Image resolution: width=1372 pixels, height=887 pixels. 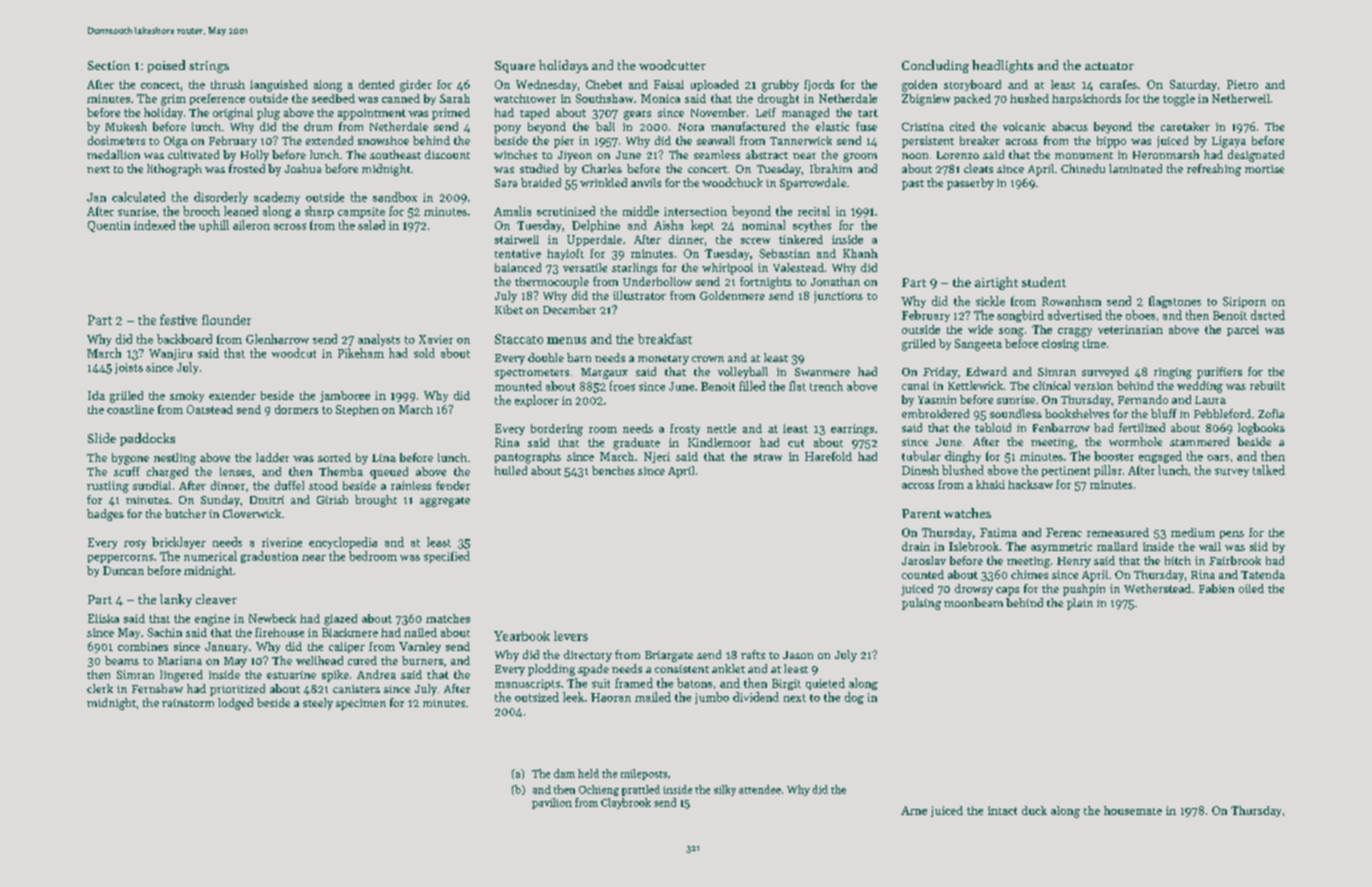 What do you see at coordinates (1135, 168) in the screenshot?
I see `laminated` at bounding box center [1135, 168].
